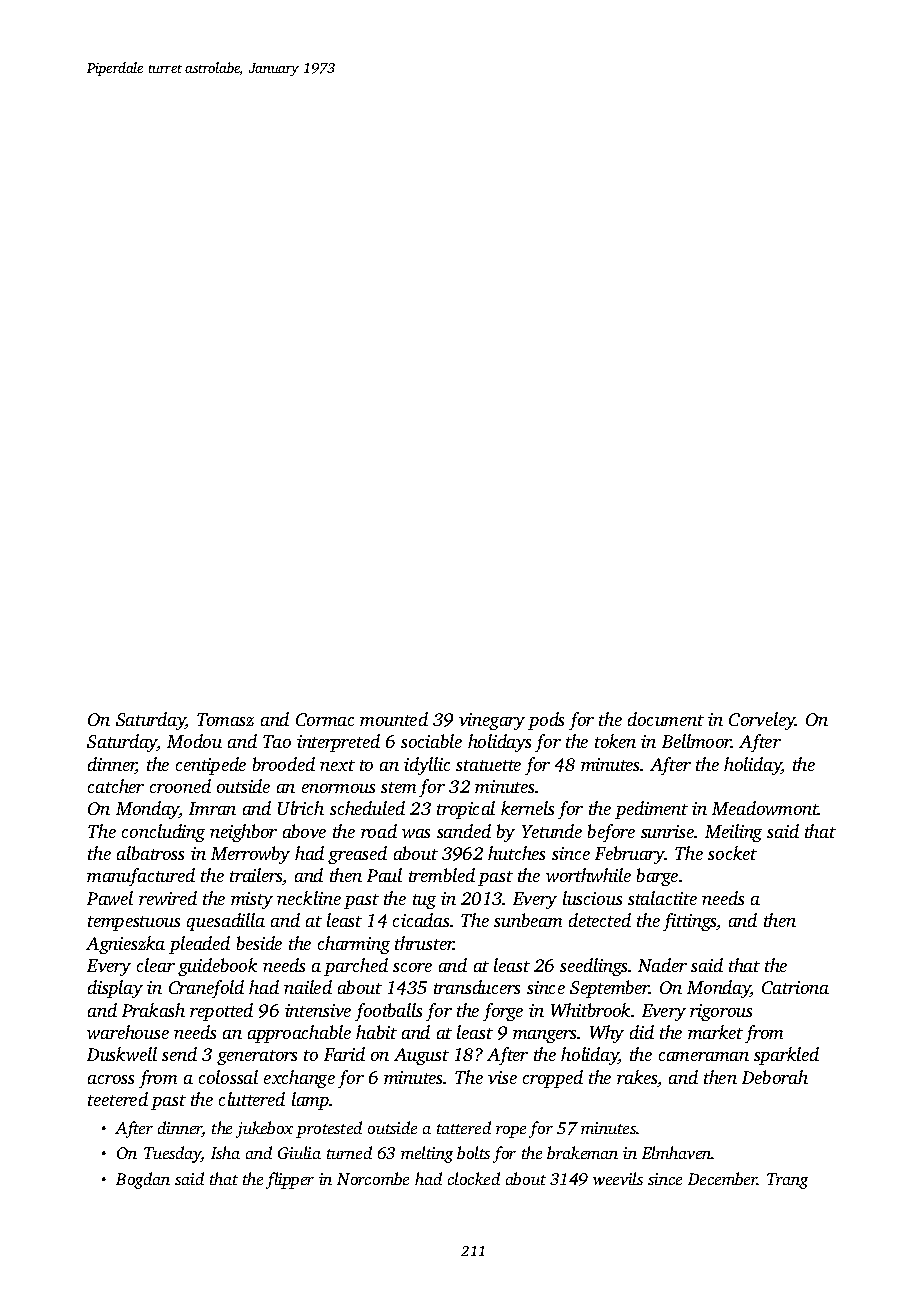 This screenshot has width=924, height=1308. What do you see at coordinates (115, 989) in the screenshot?
I see `display` at bounding box center [115, 989].
